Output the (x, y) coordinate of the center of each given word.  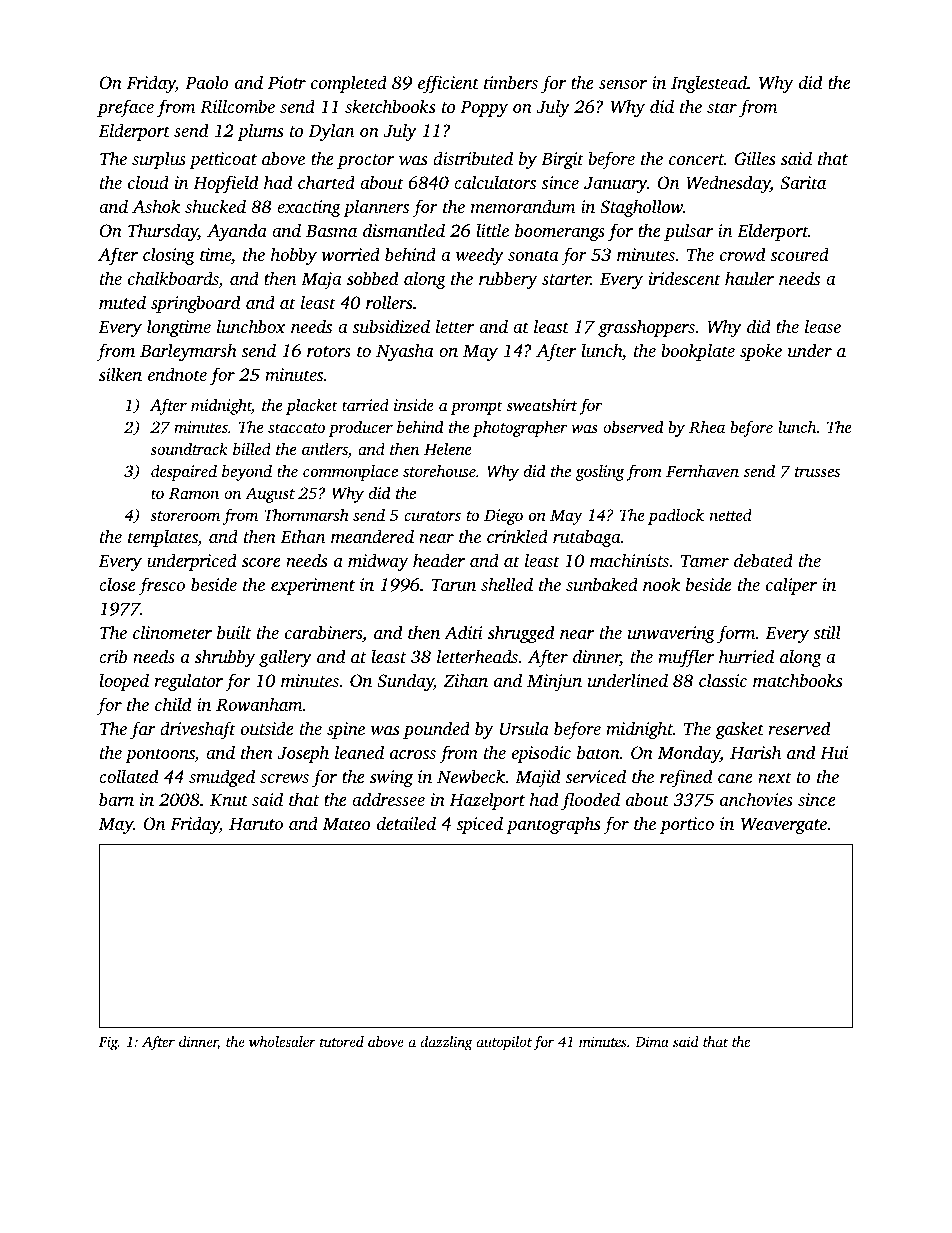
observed (633, 426)
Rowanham (259, 704)
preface (125, 108)
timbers (511, 82)
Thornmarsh (306, 514)
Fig (108, 1043)
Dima (652, 1041)
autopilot (504, 1043)
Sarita (803, 183)
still (827, 632)
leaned (359, 752)
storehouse (439, 470)
